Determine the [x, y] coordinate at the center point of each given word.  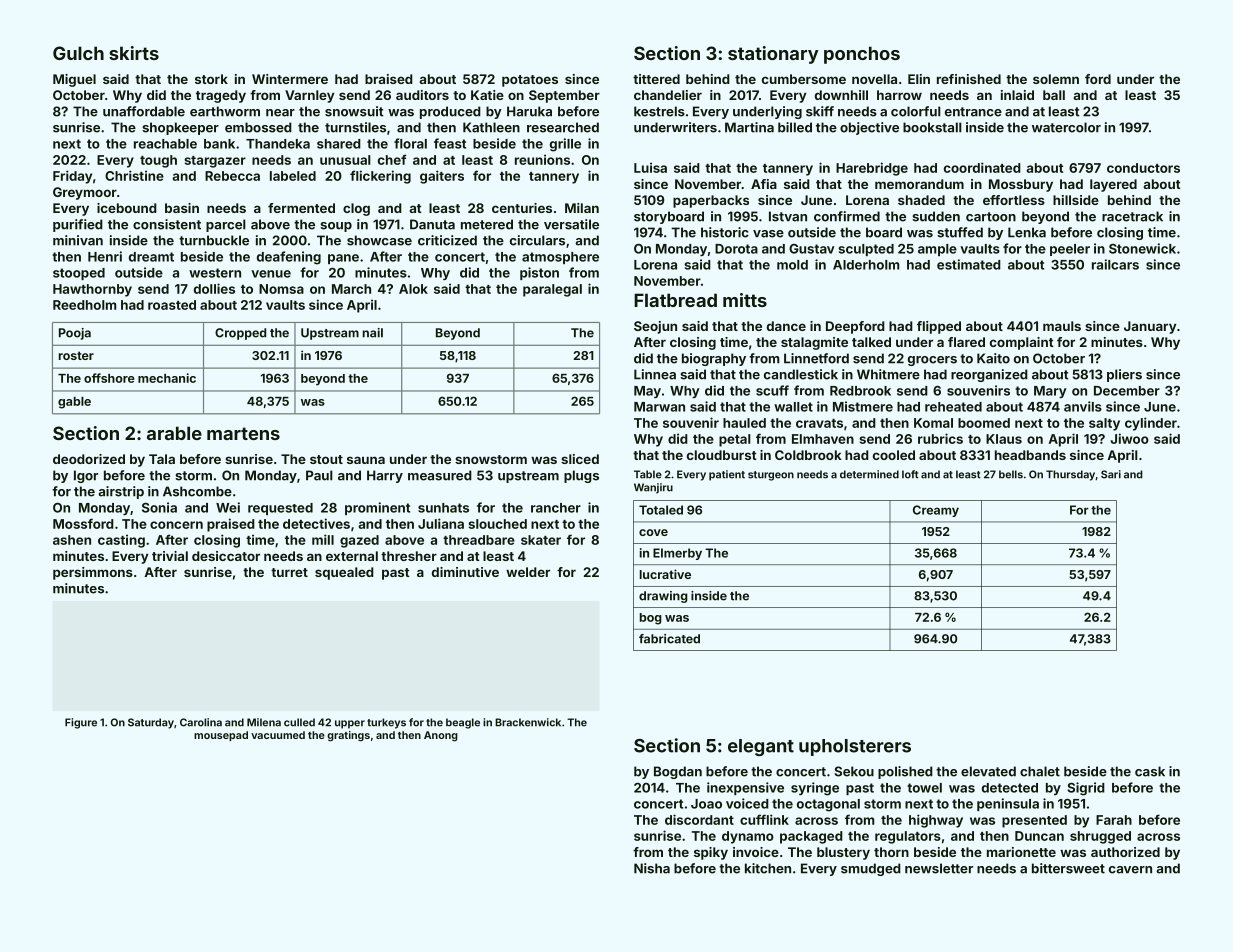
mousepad [221, 736]
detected [1010, 788]
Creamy [936, 511]
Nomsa [281, 289]
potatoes [530, 81]
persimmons [93, 573]
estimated [969, 264]
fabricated [669, 639]
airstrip [121, 492]
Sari [1111, 474]
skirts [134, 53]
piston [539, 273]
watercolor [1066, 127]
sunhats [443, 508]
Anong [441, 736]
